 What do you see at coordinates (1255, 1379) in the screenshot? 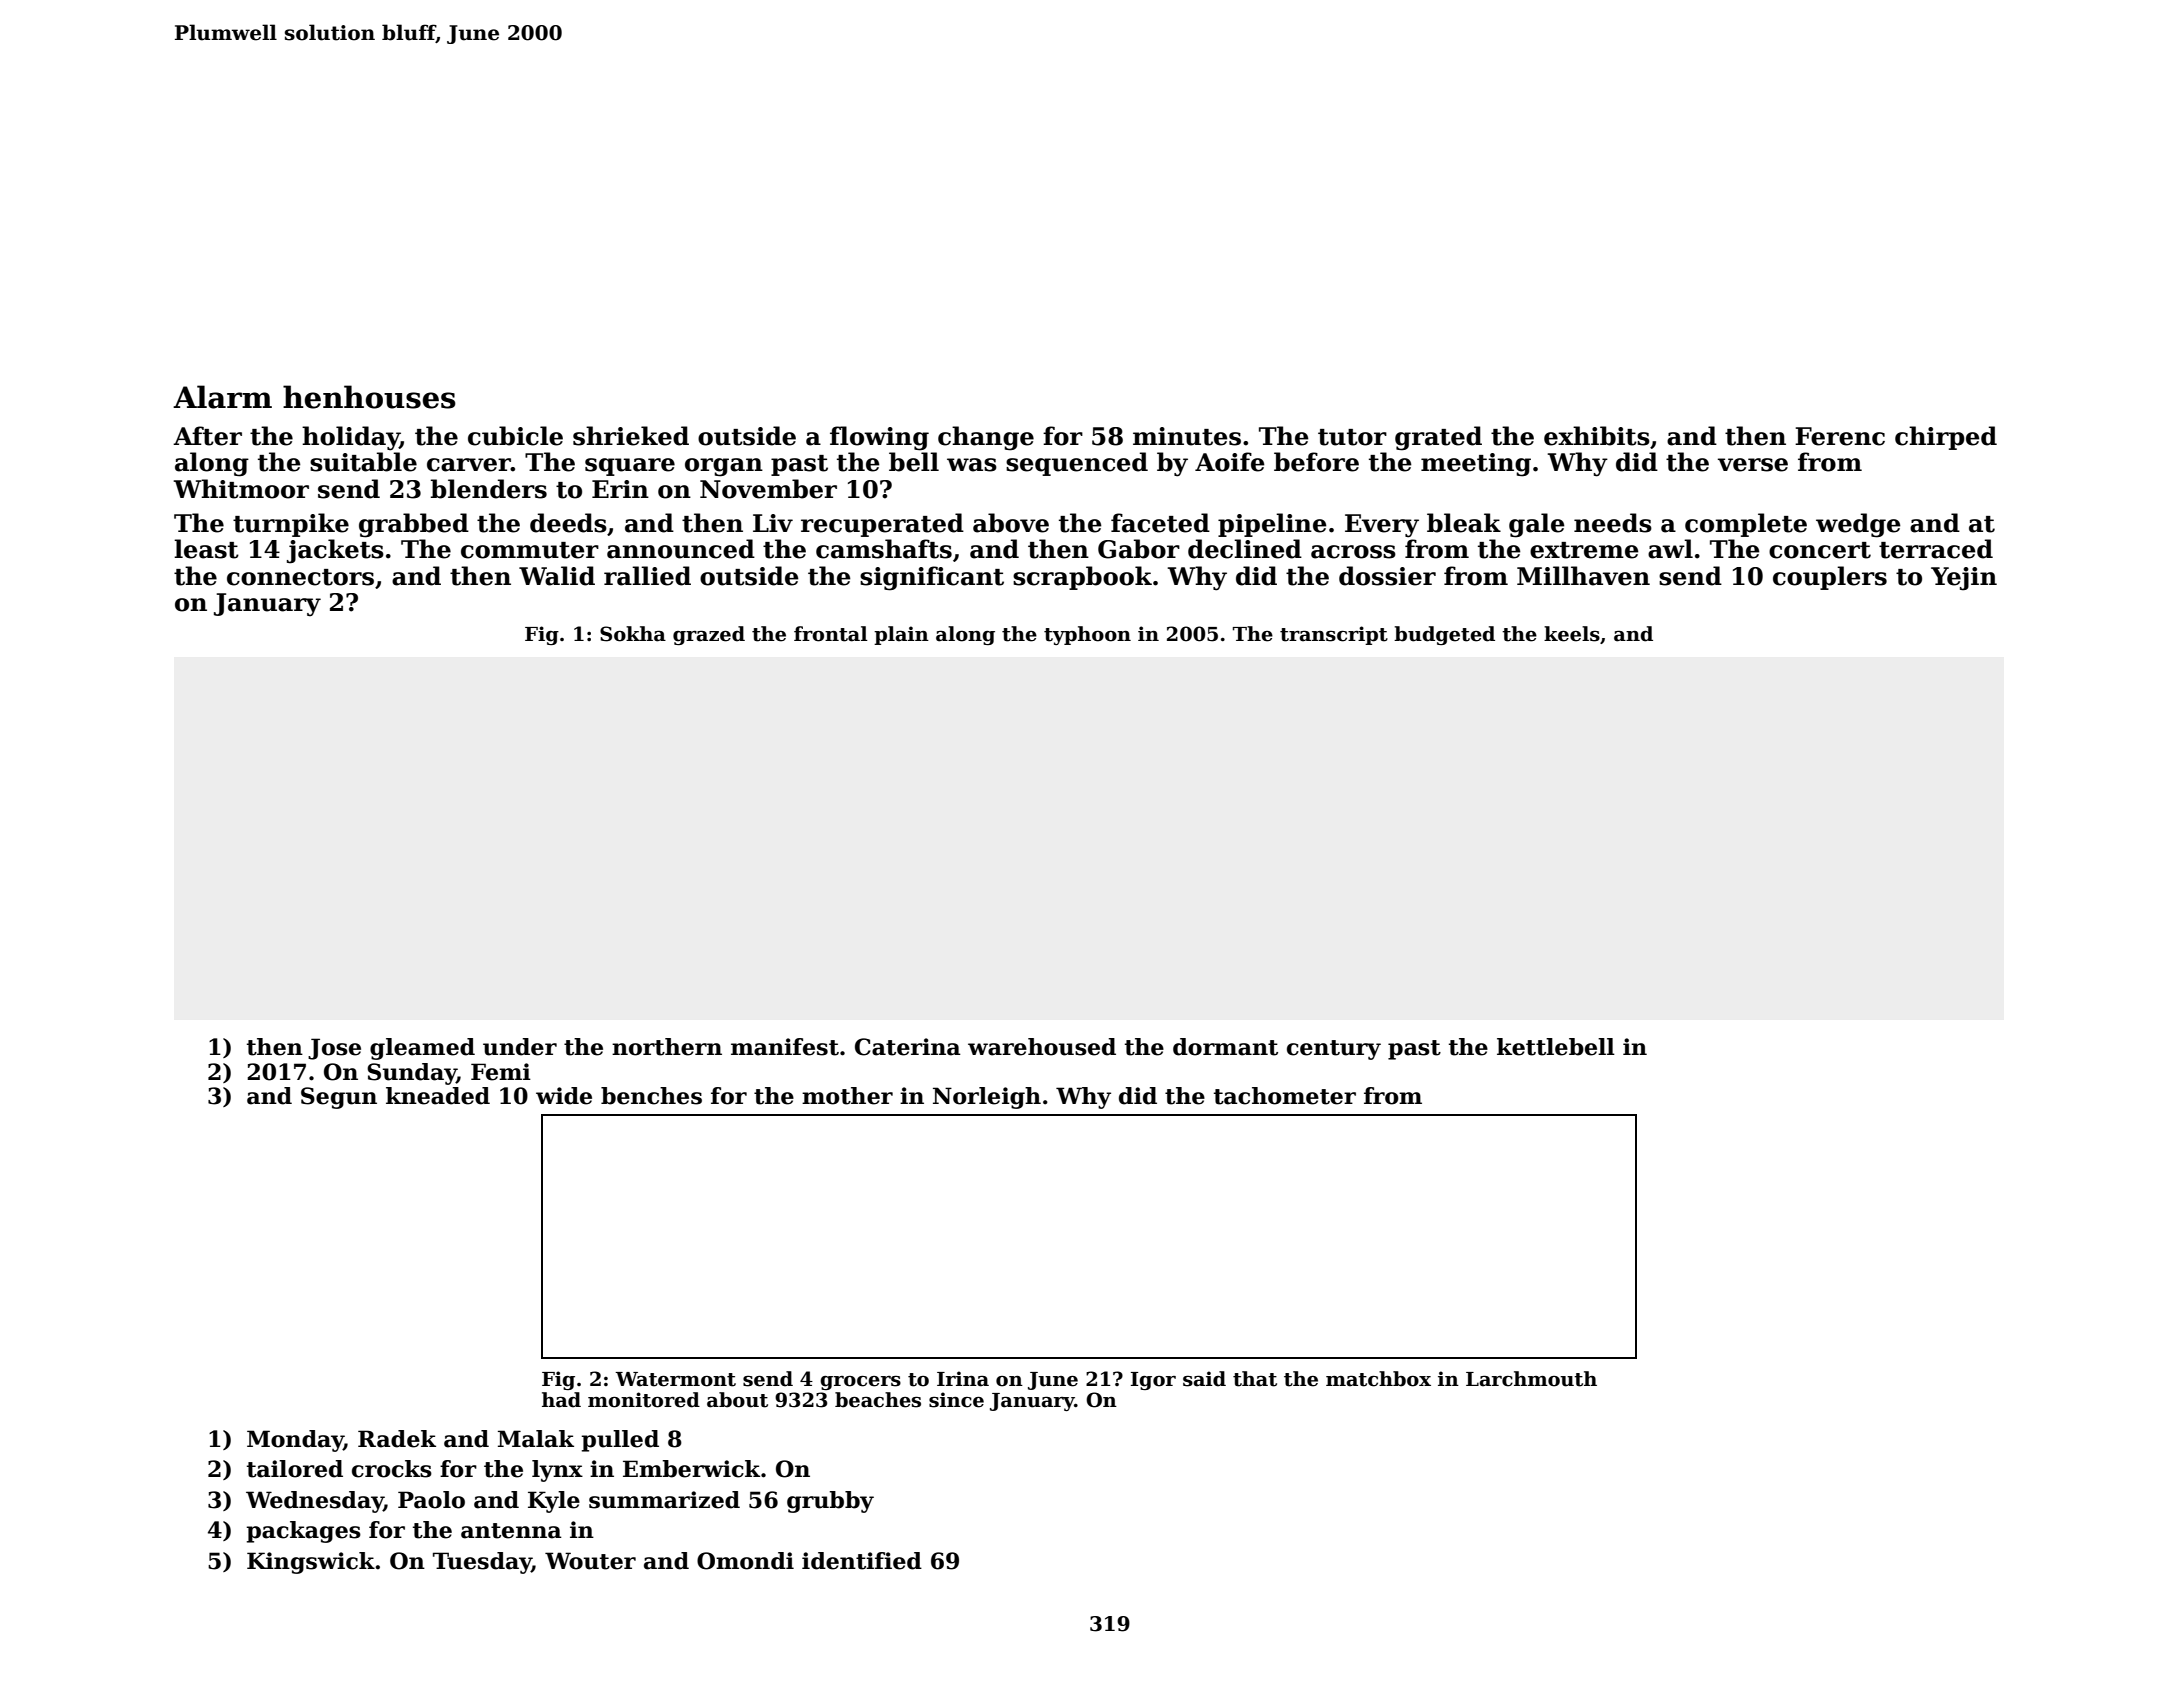
I see `that` at bounding box center [1255, 1379].
